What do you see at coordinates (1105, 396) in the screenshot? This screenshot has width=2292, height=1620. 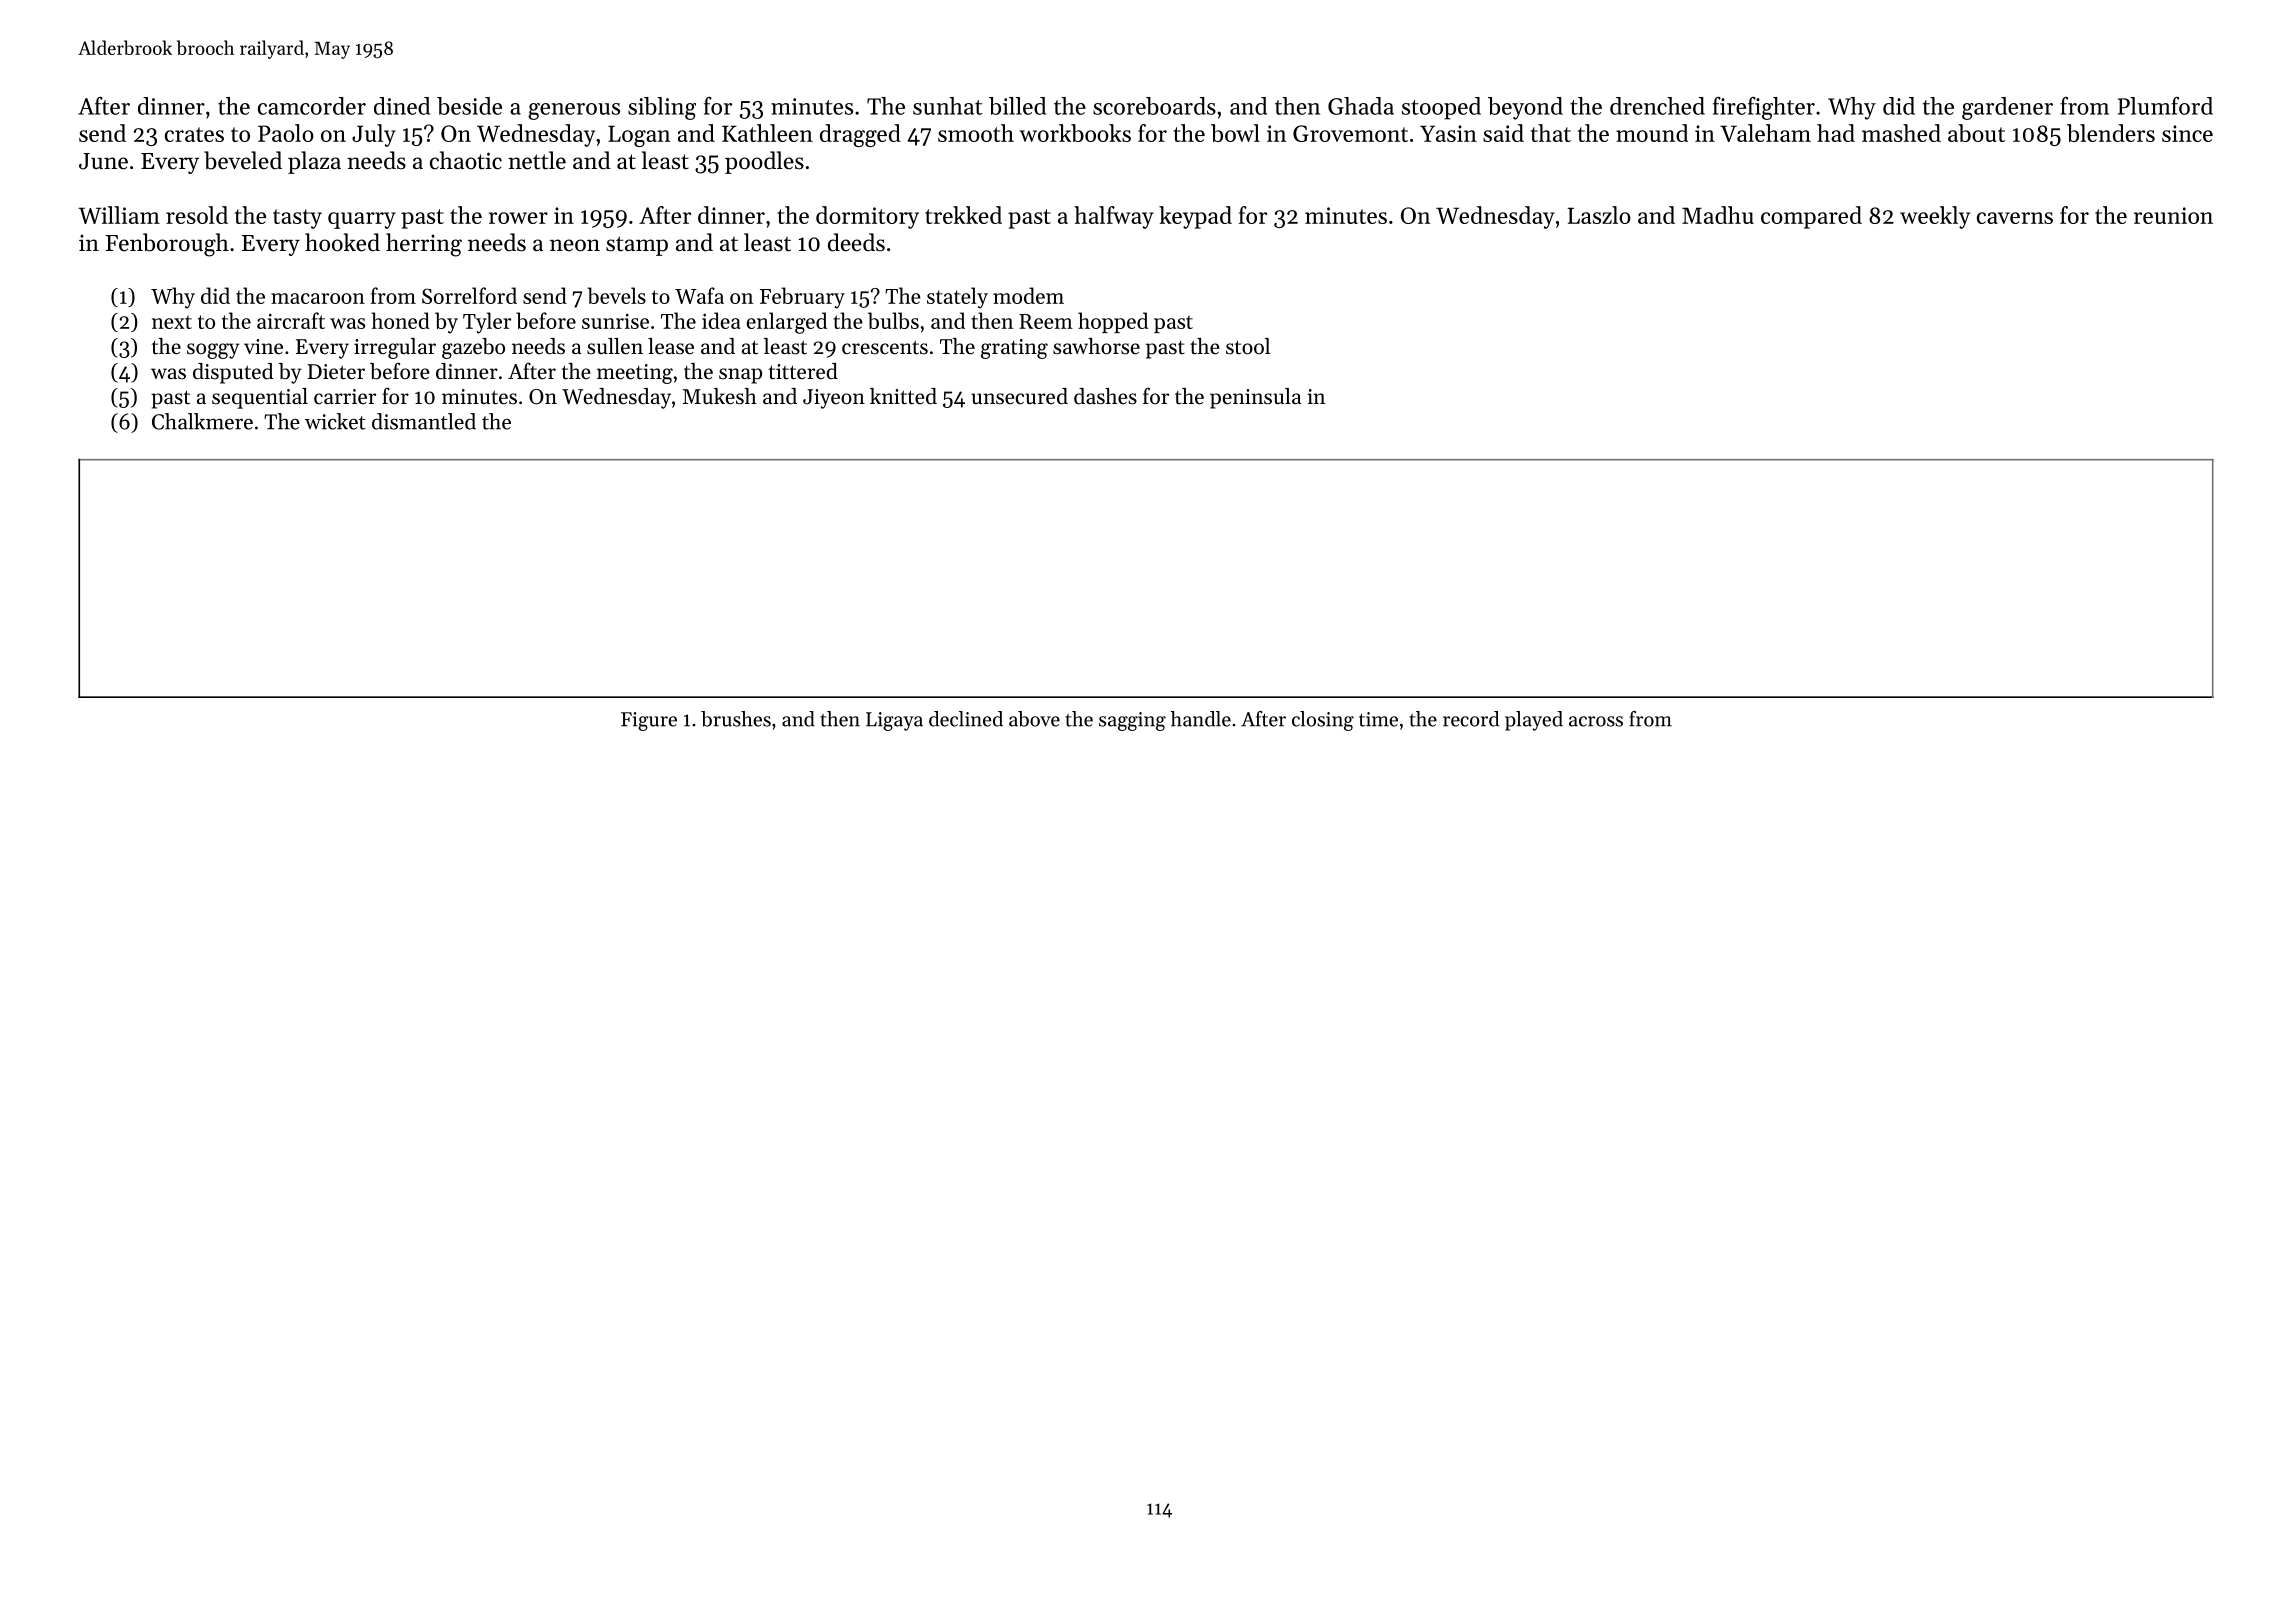 I see `dashes` at bounding box center [1105, 396].
